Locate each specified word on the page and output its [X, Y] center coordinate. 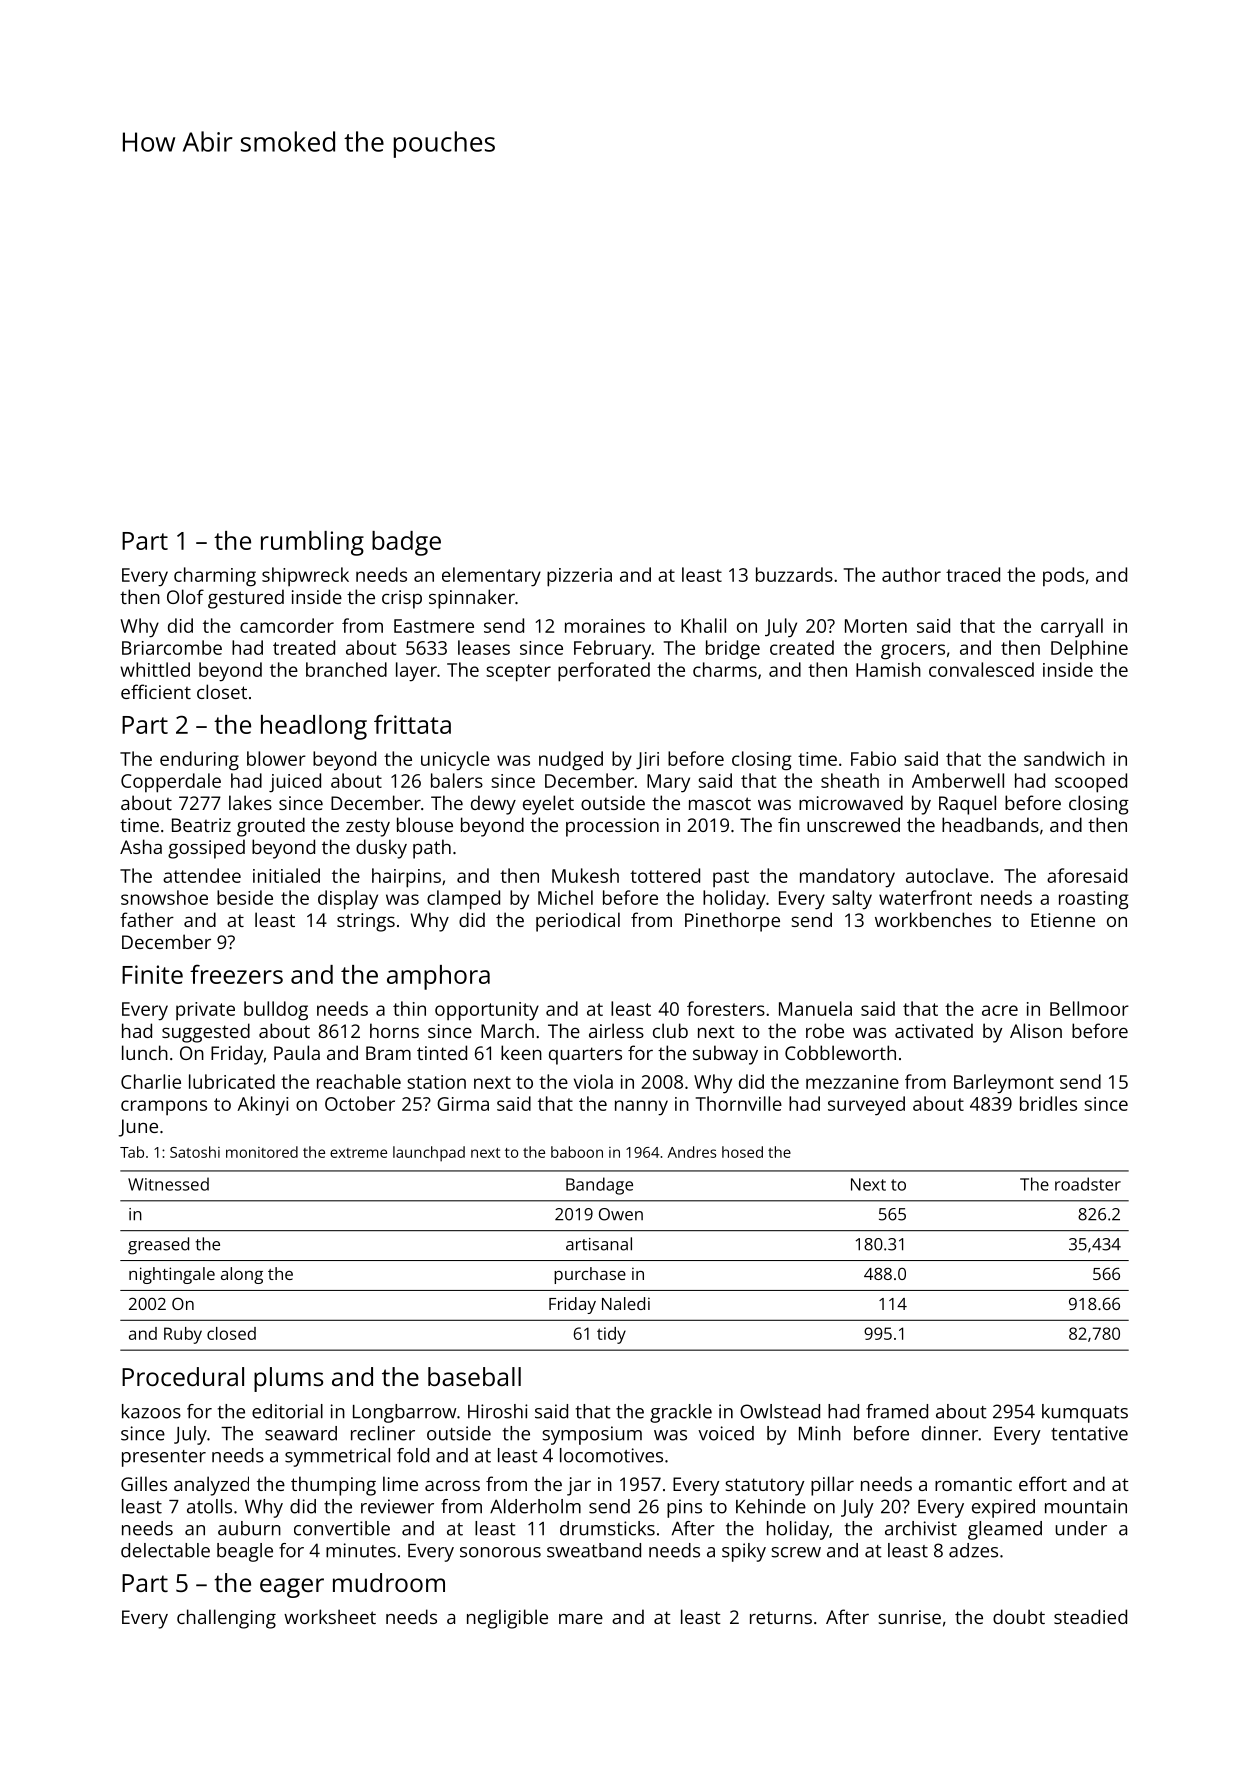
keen [521, 1052]
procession [612, 827]
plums [288, 1379]
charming [215, 577]
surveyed [866, 1106]
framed [897, 1411]
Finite [152, 974]
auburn [249, 1528]
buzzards [794, 574]
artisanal [599, 1244]
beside [245, 897]
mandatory [847, 878]
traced [973, 574]
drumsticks [607, 1528]
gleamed [1005, 1530]
